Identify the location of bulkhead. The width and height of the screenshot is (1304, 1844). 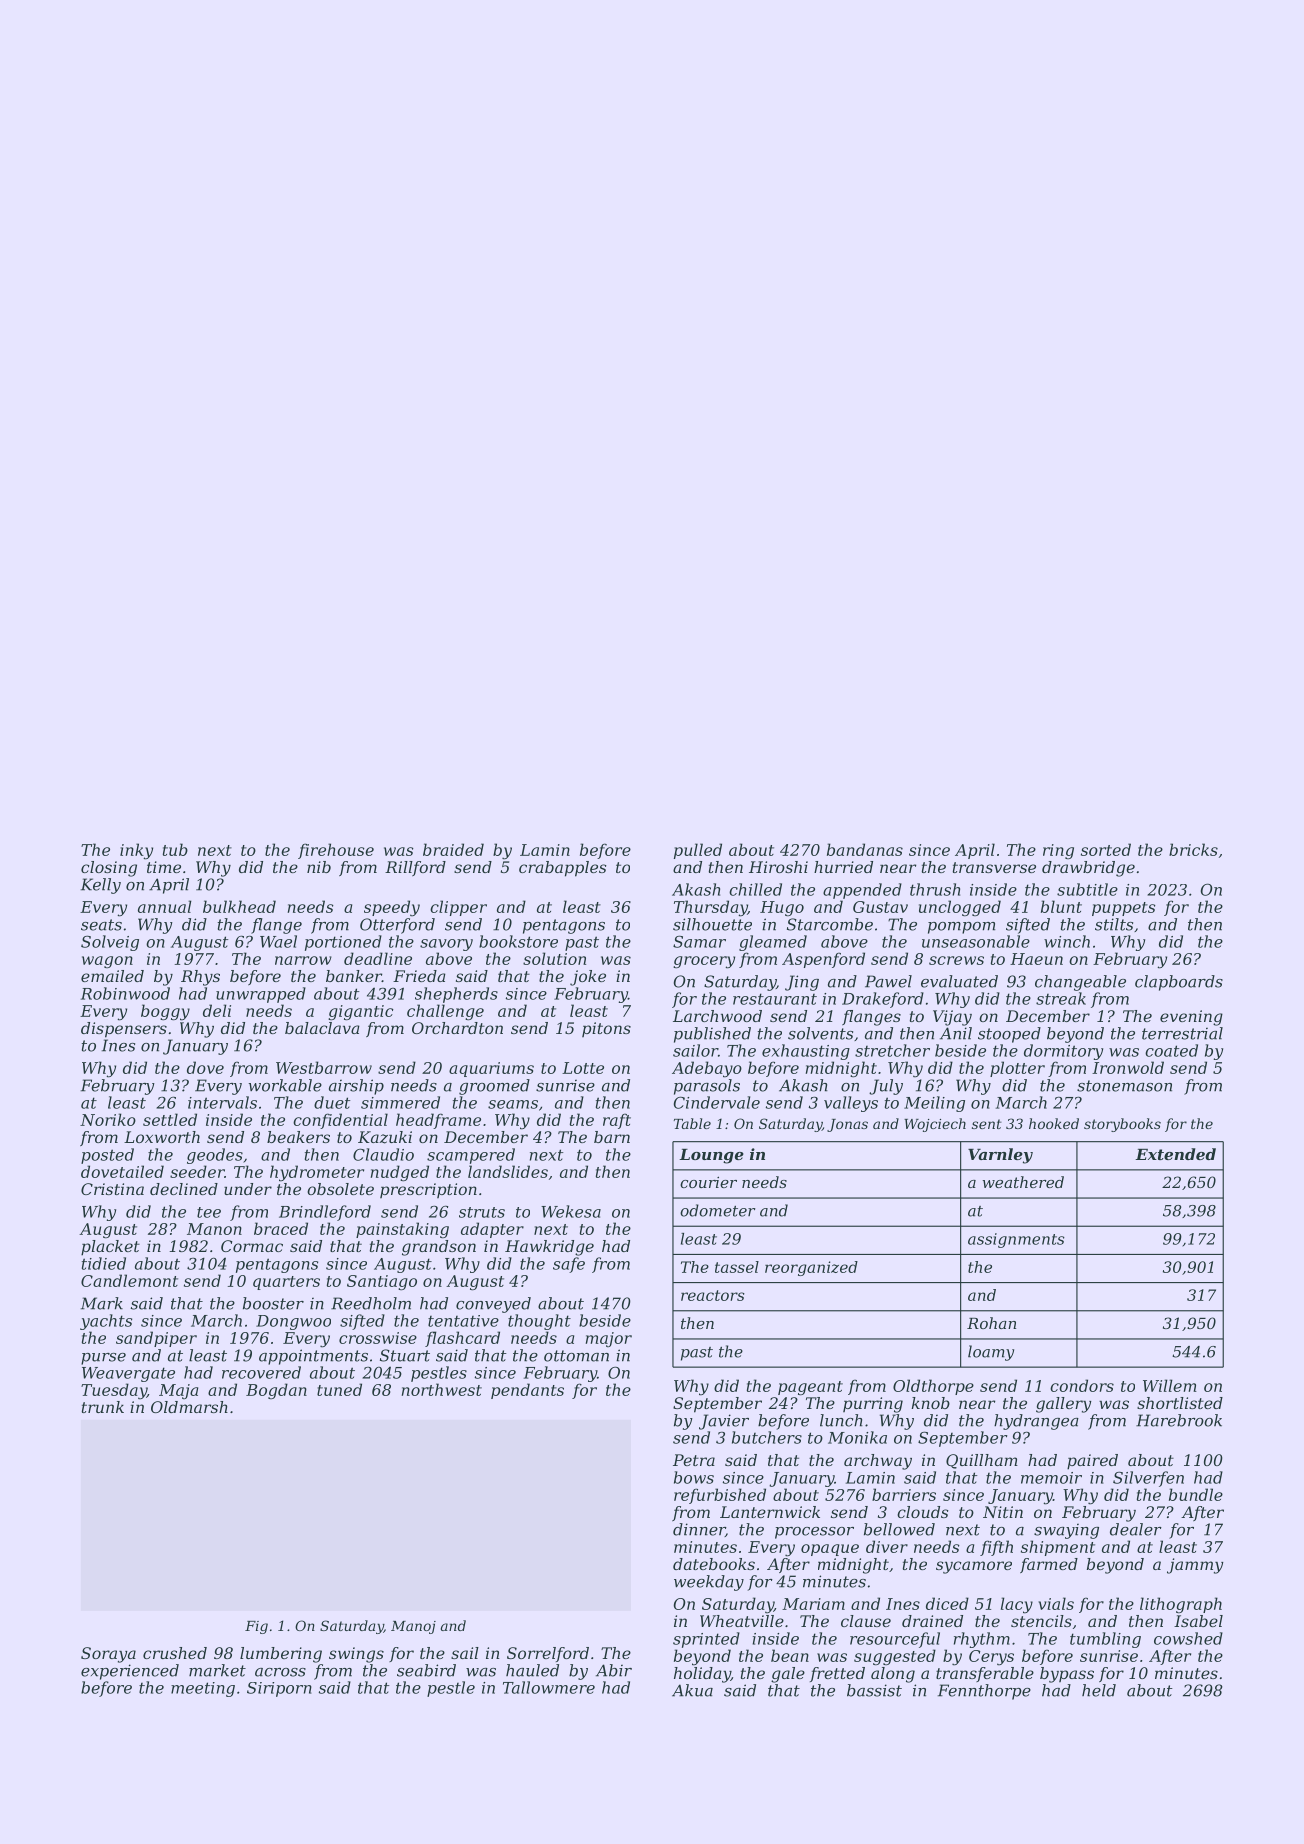
(239, 906).
